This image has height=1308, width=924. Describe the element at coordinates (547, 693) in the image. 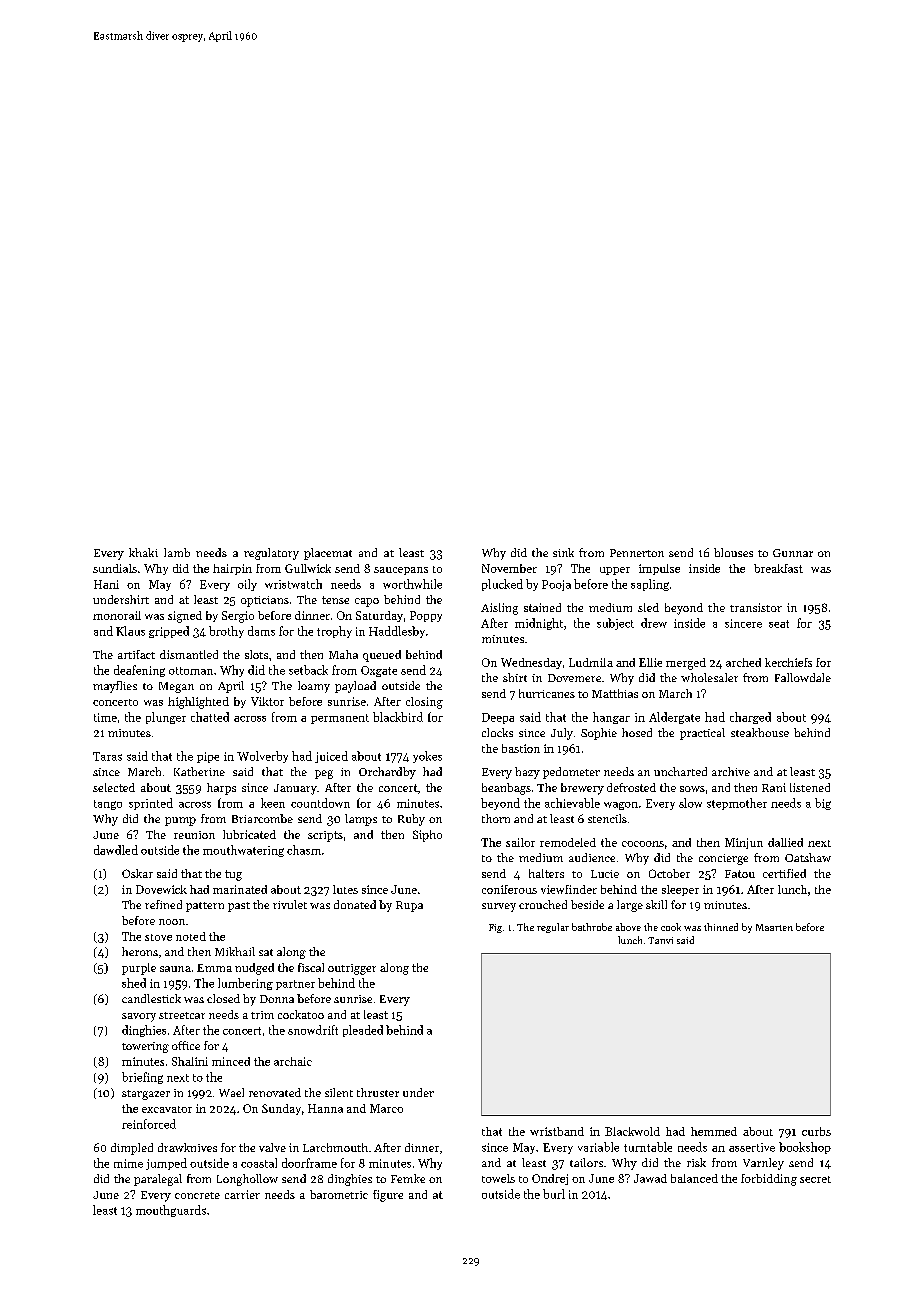

I see `hurricanes` at that location.
